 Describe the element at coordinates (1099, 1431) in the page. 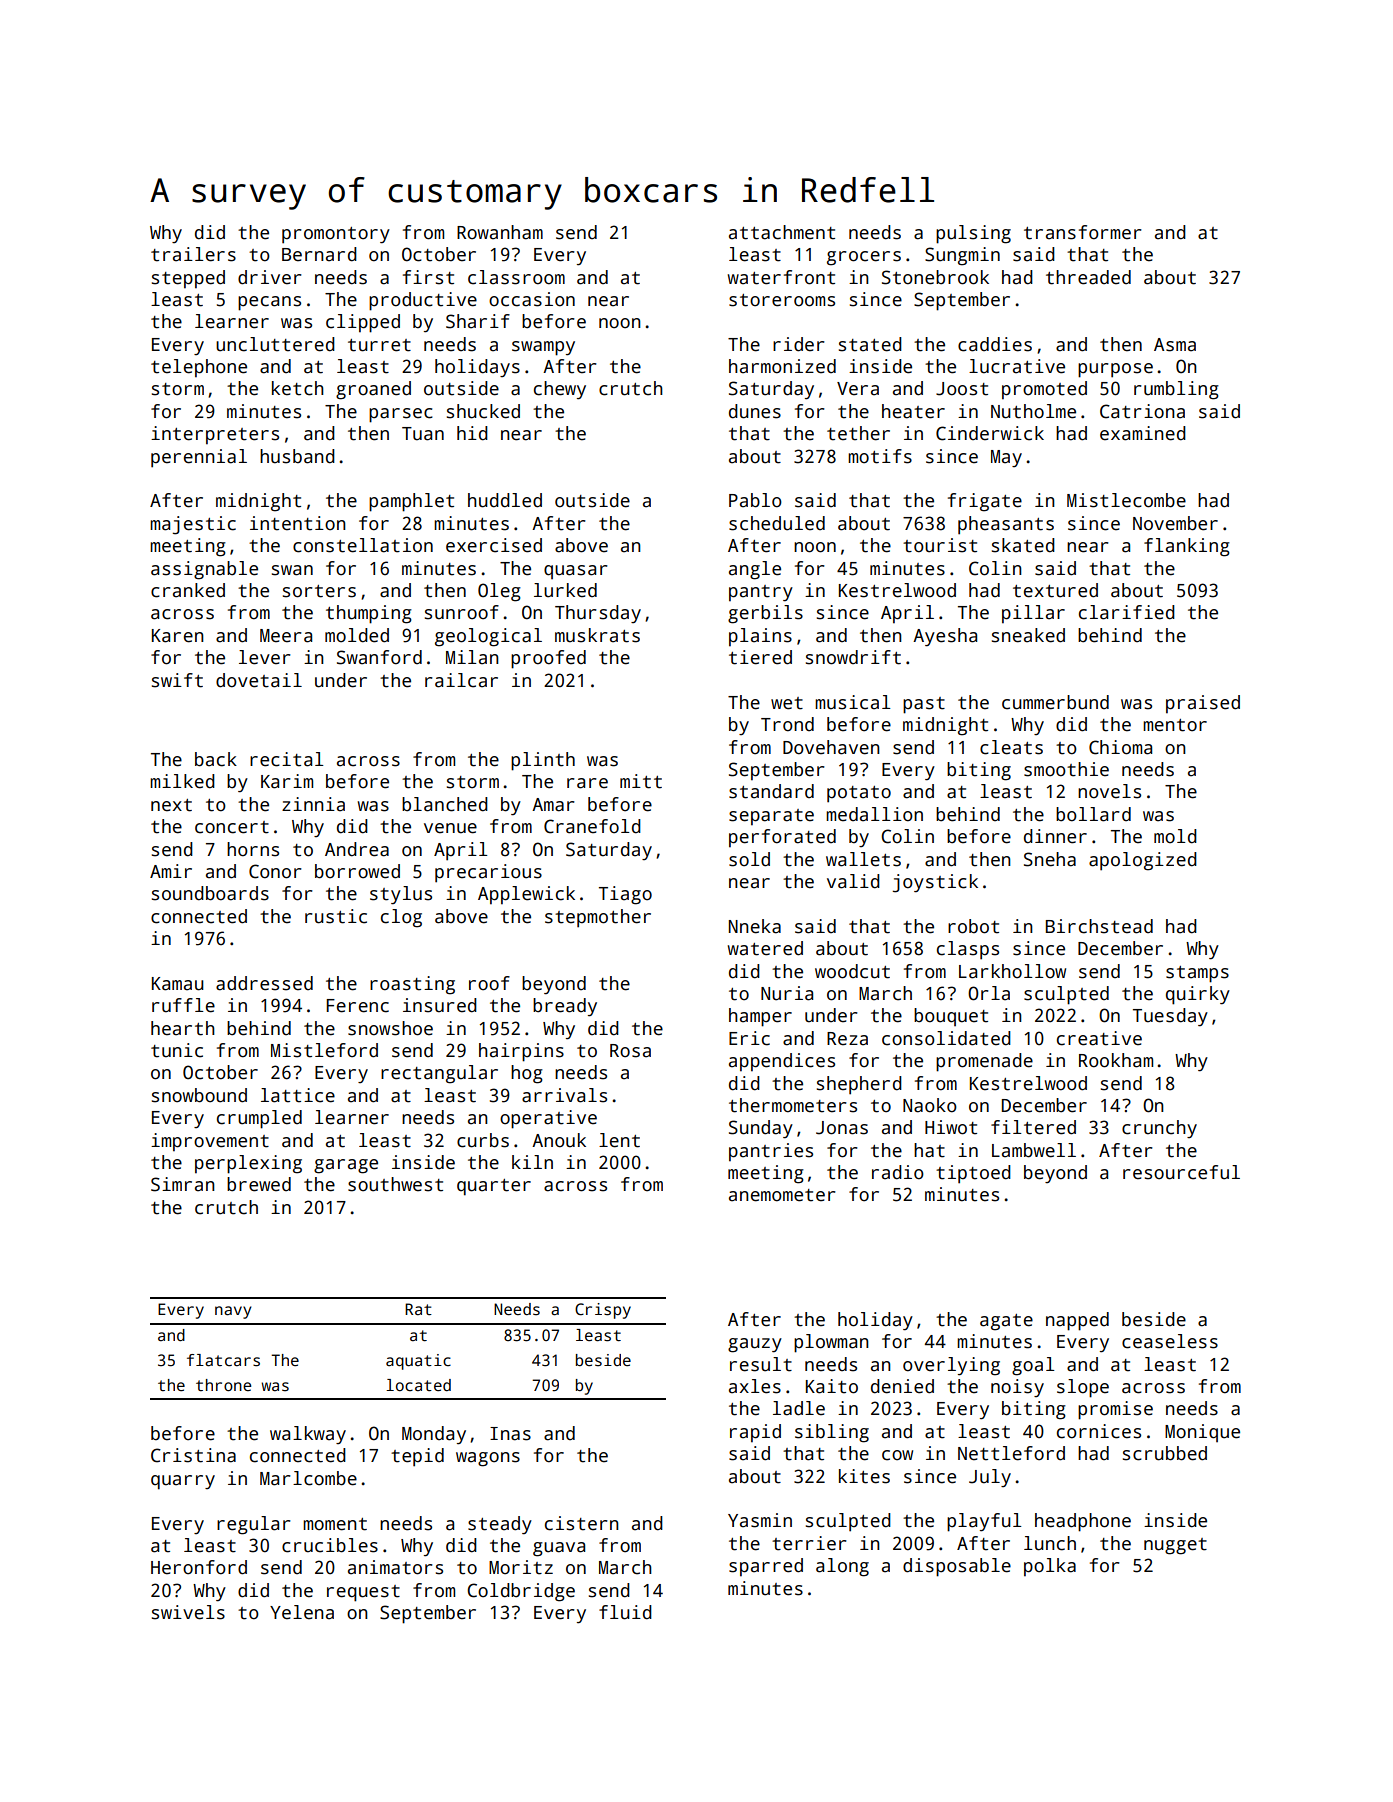

I see `cornices` at that location.
